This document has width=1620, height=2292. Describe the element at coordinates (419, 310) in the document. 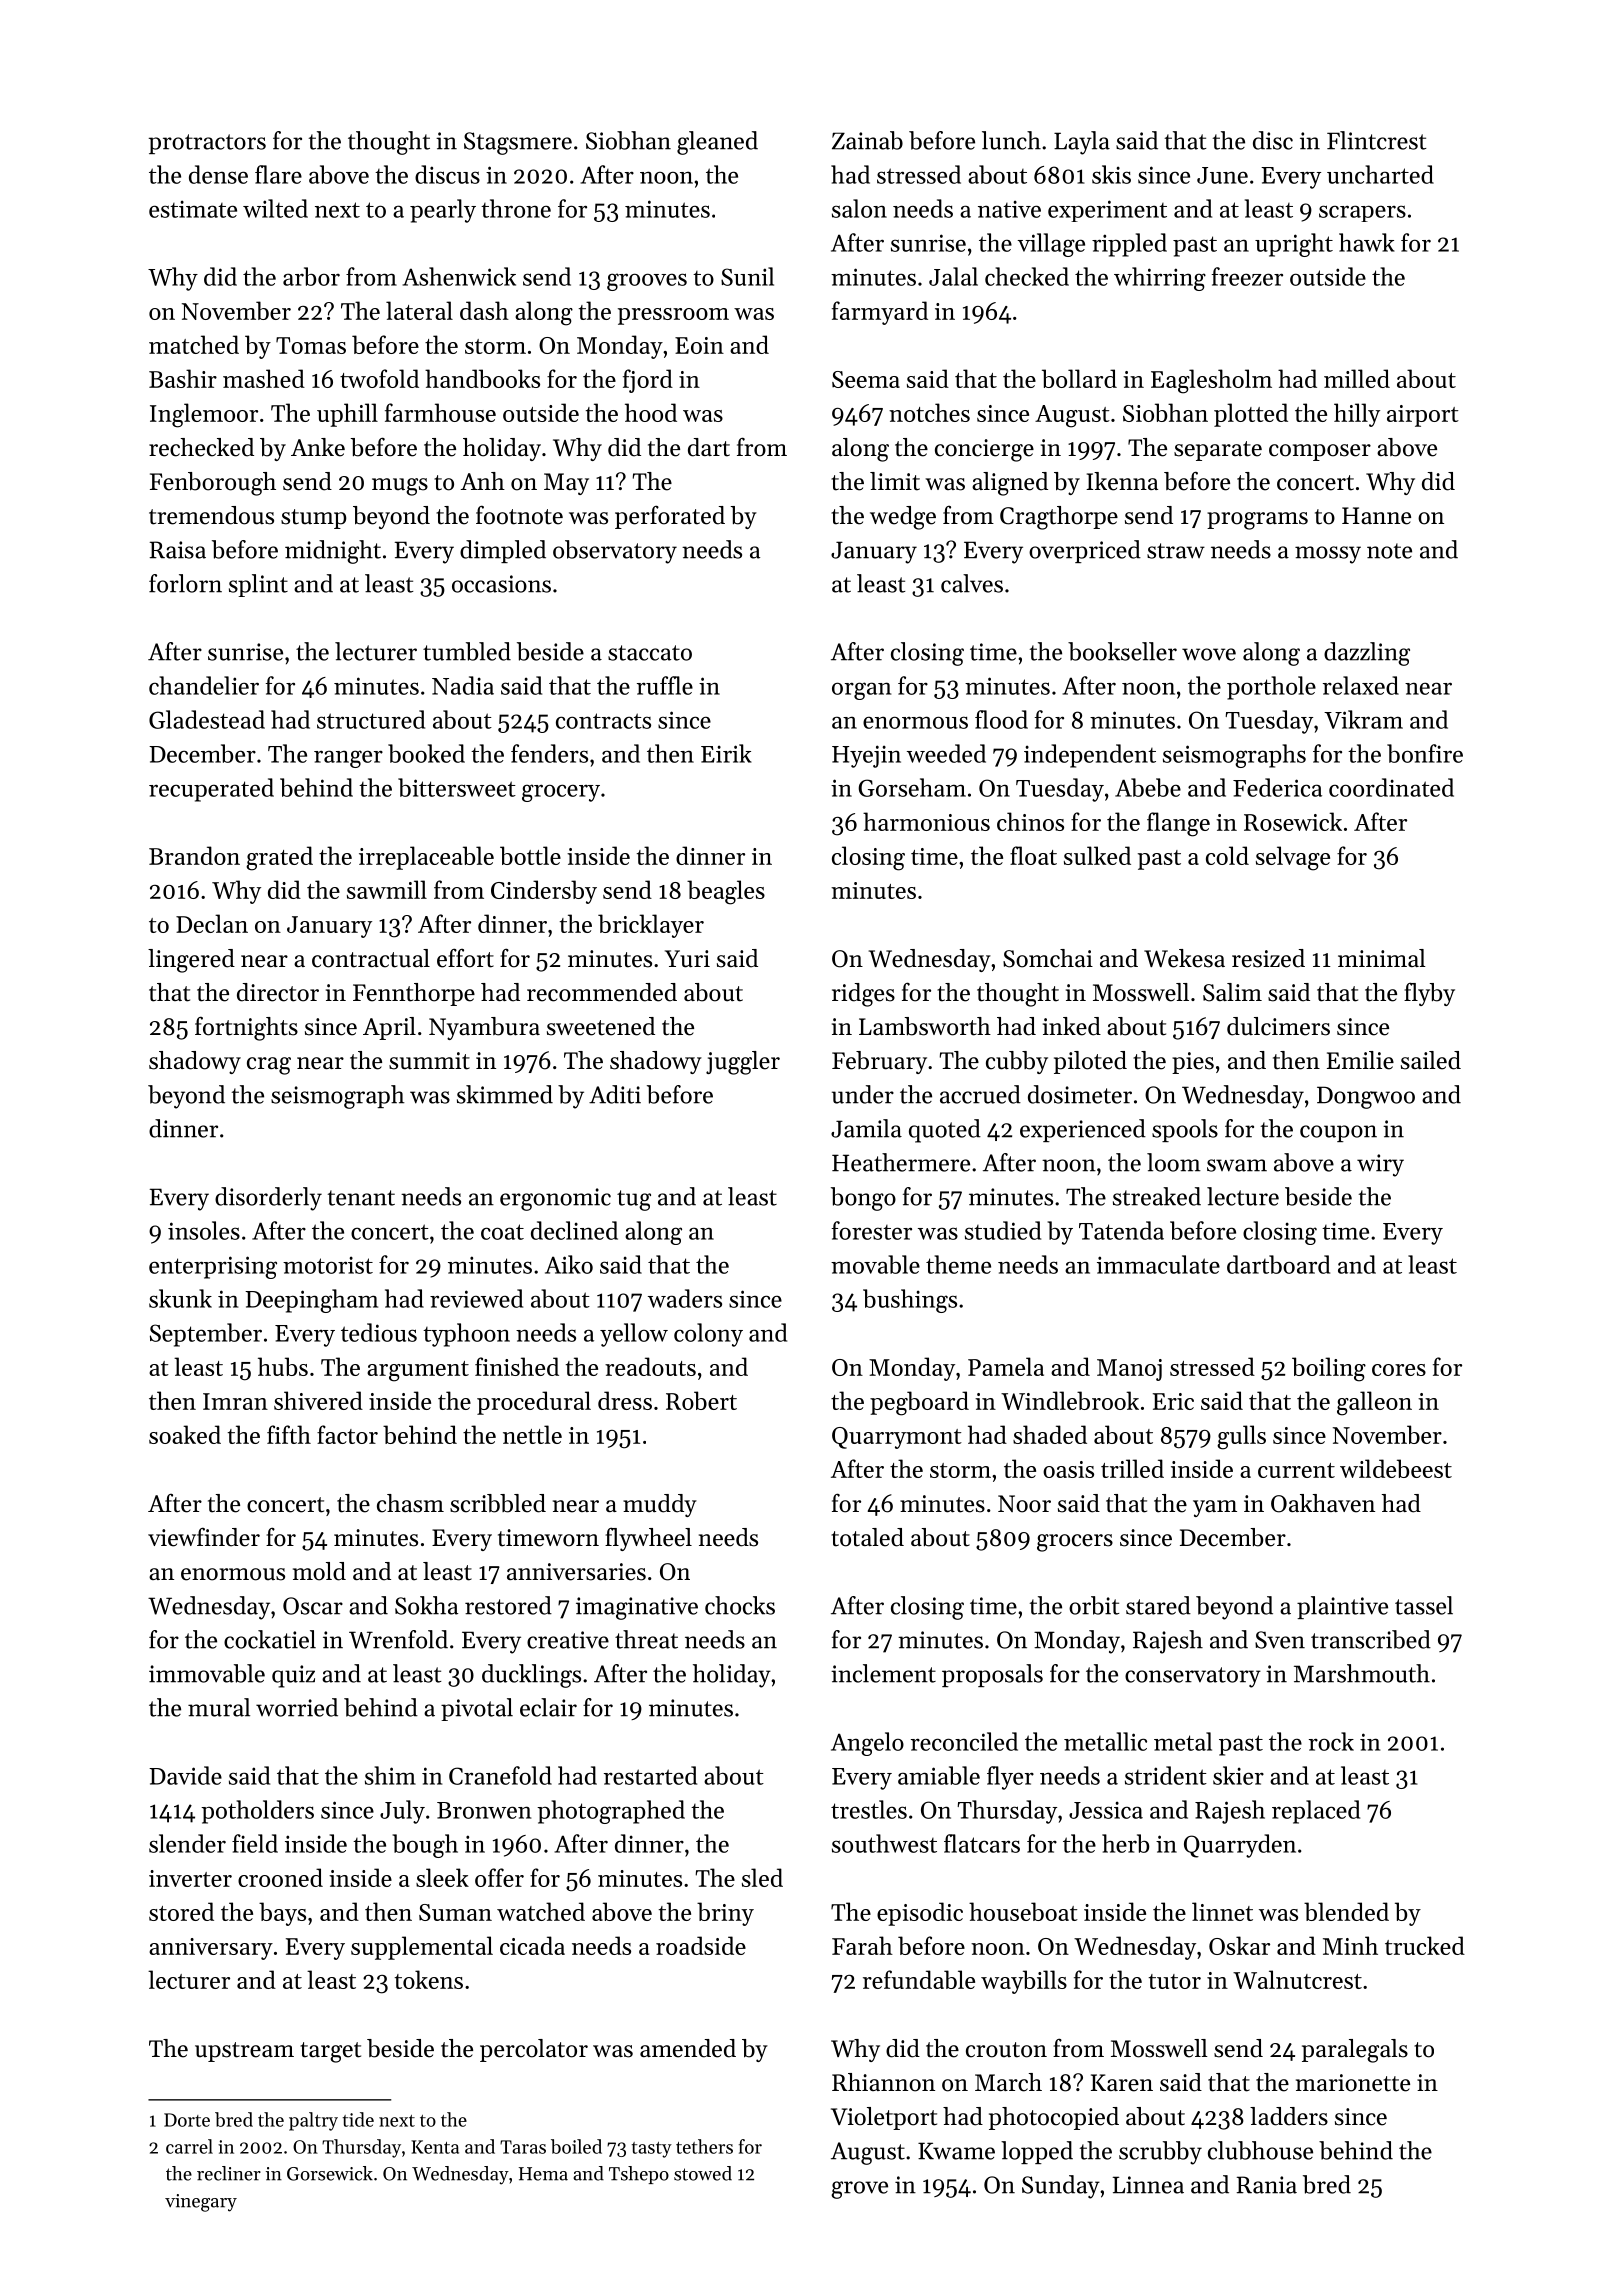

I see `lateral` at that location.
